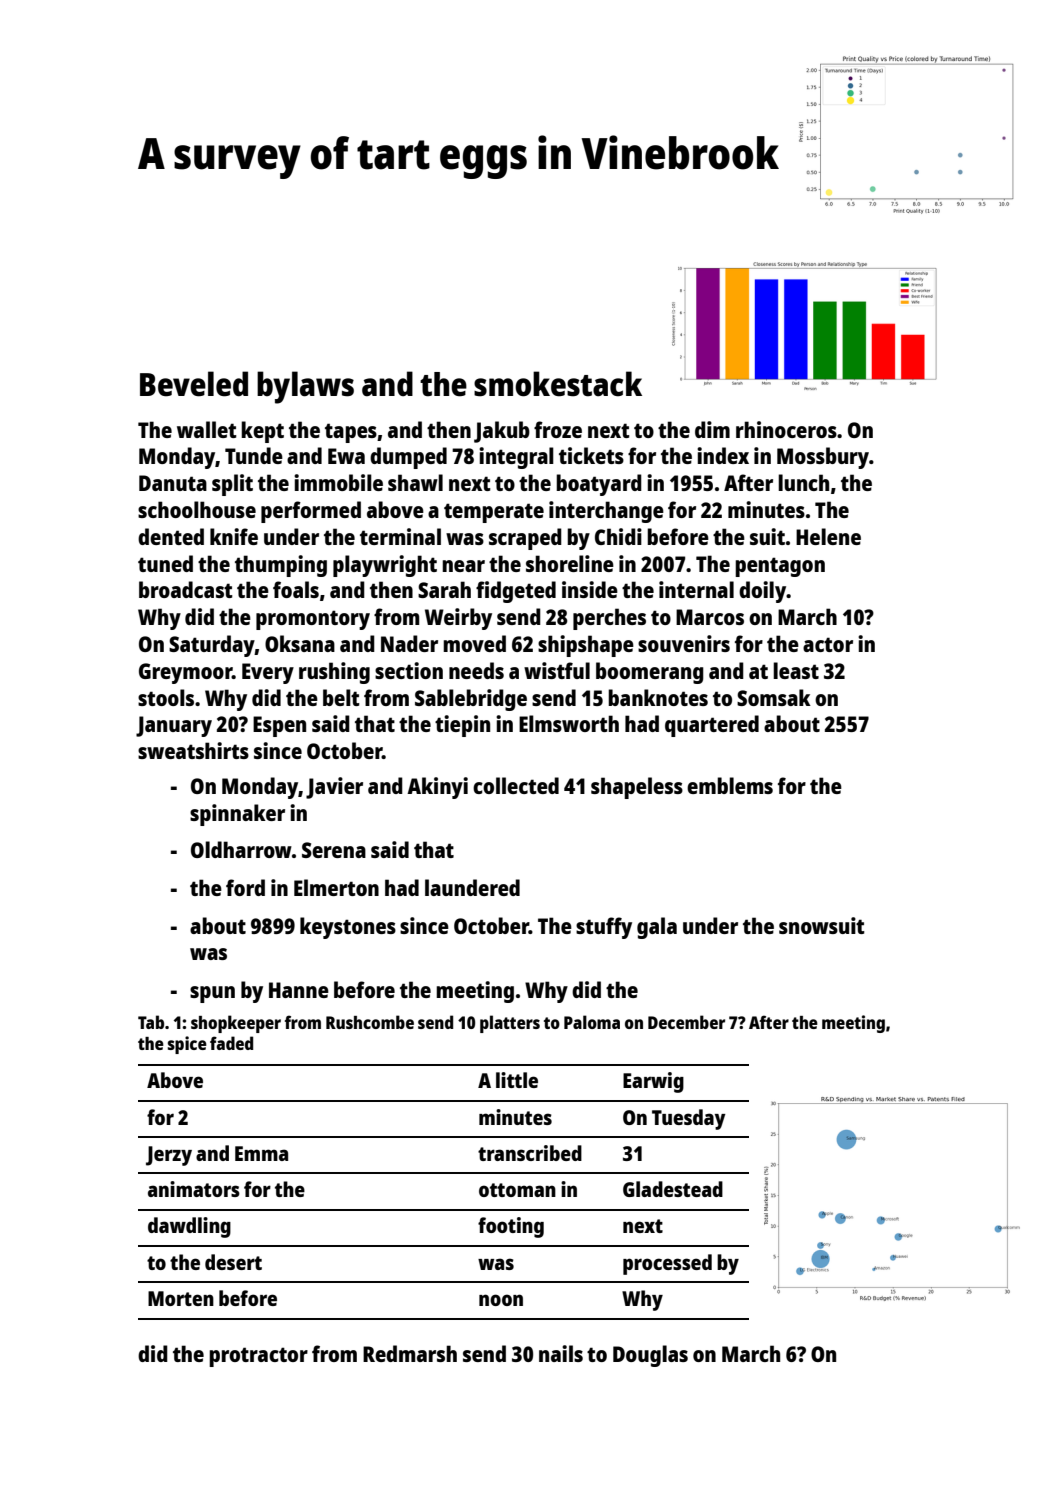 The height and width of the screenshot is (1508, 1042). What do you see at coordinates (558, 384) in the screenshot?
I see `smokestack` at bounding box center [558, 384].
